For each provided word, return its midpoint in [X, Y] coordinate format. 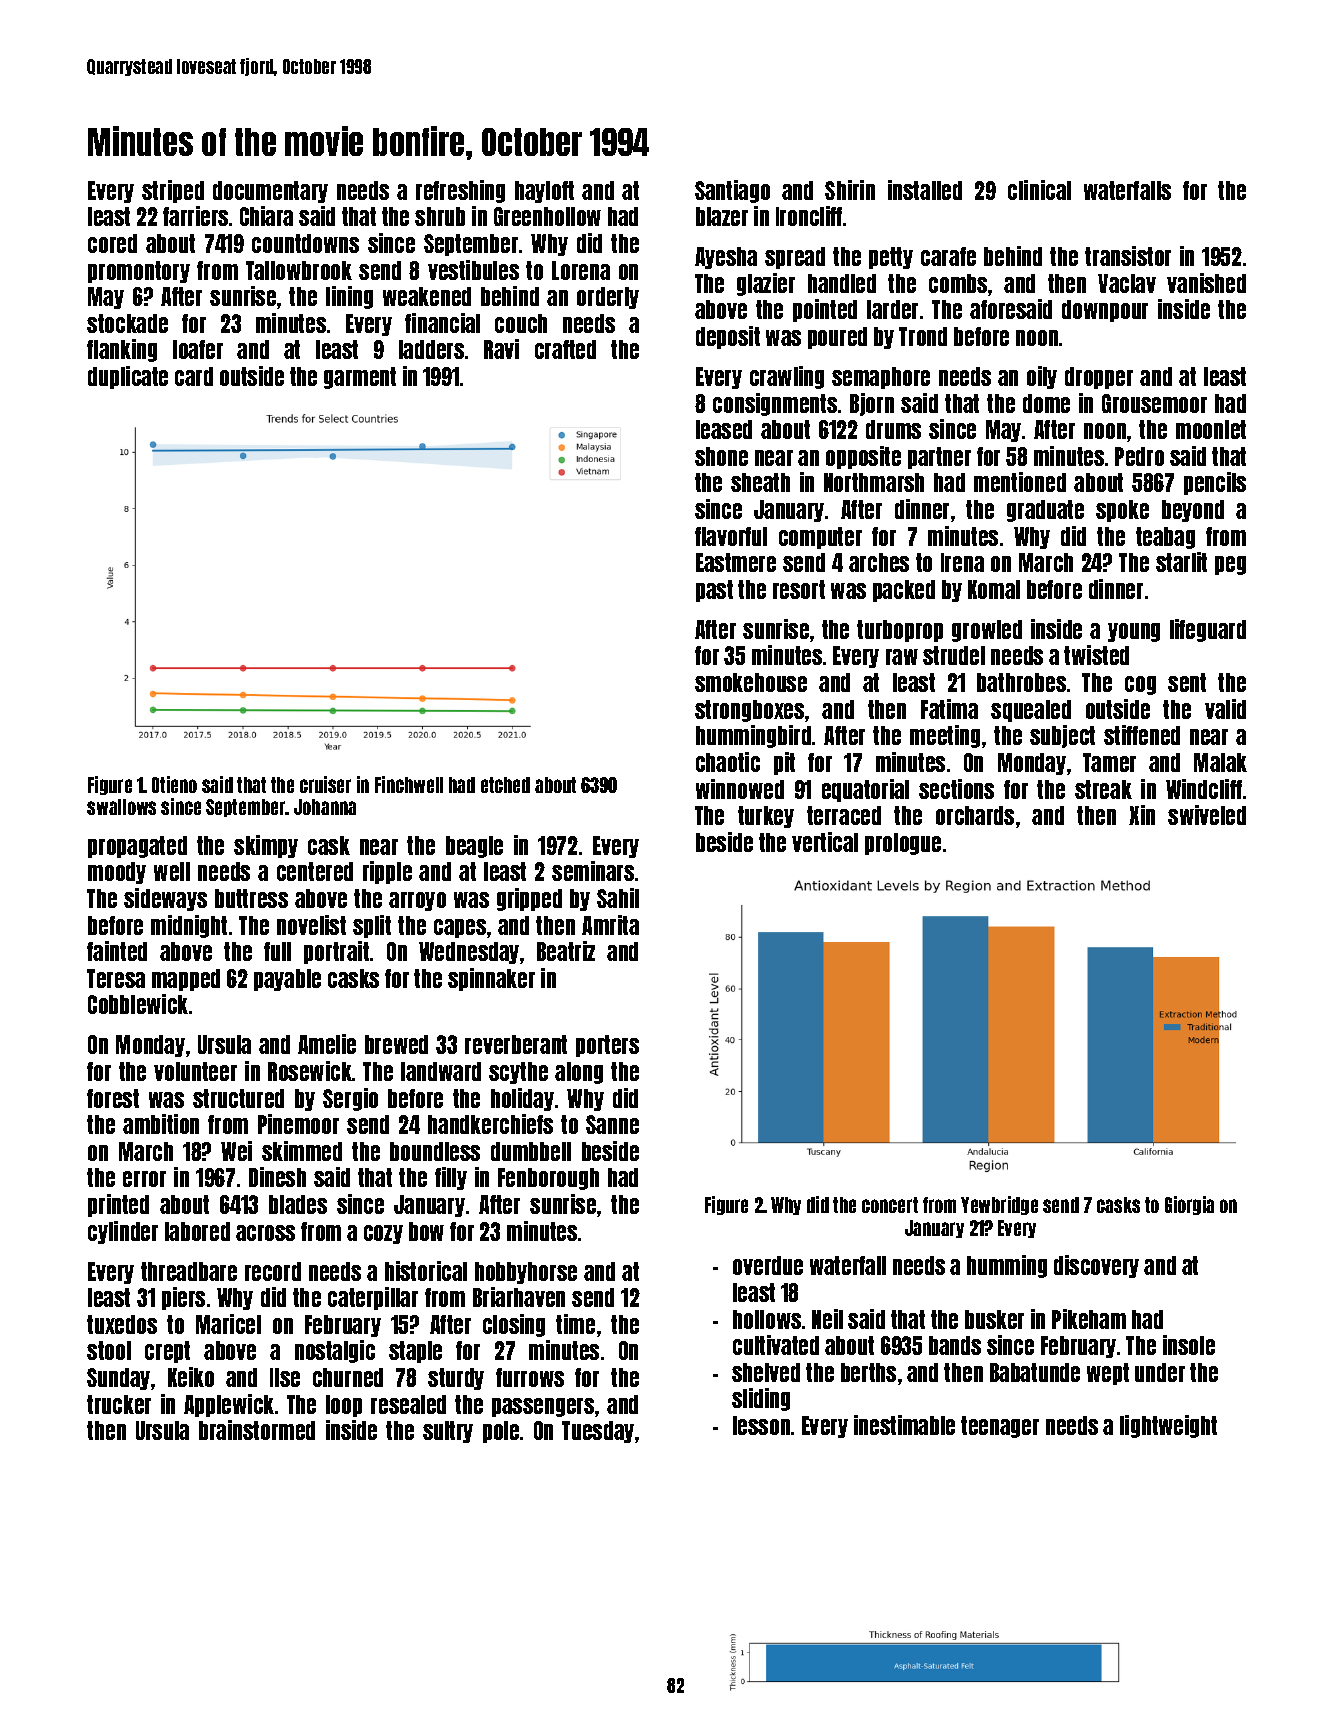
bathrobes [1021, 682]
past [714, 591]
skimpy [266, 846]
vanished [1206, 283]
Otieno [174, 784]
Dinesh [277, 1177]
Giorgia [1189, 1205]
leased [724, 429]
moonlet [1211, 429]
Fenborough [548, 1179]
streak [1103, 789]
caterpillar [373, 1298]
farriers [195, 216]
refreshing [460, 191]
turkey [766, 817]
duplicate [128, 377]
